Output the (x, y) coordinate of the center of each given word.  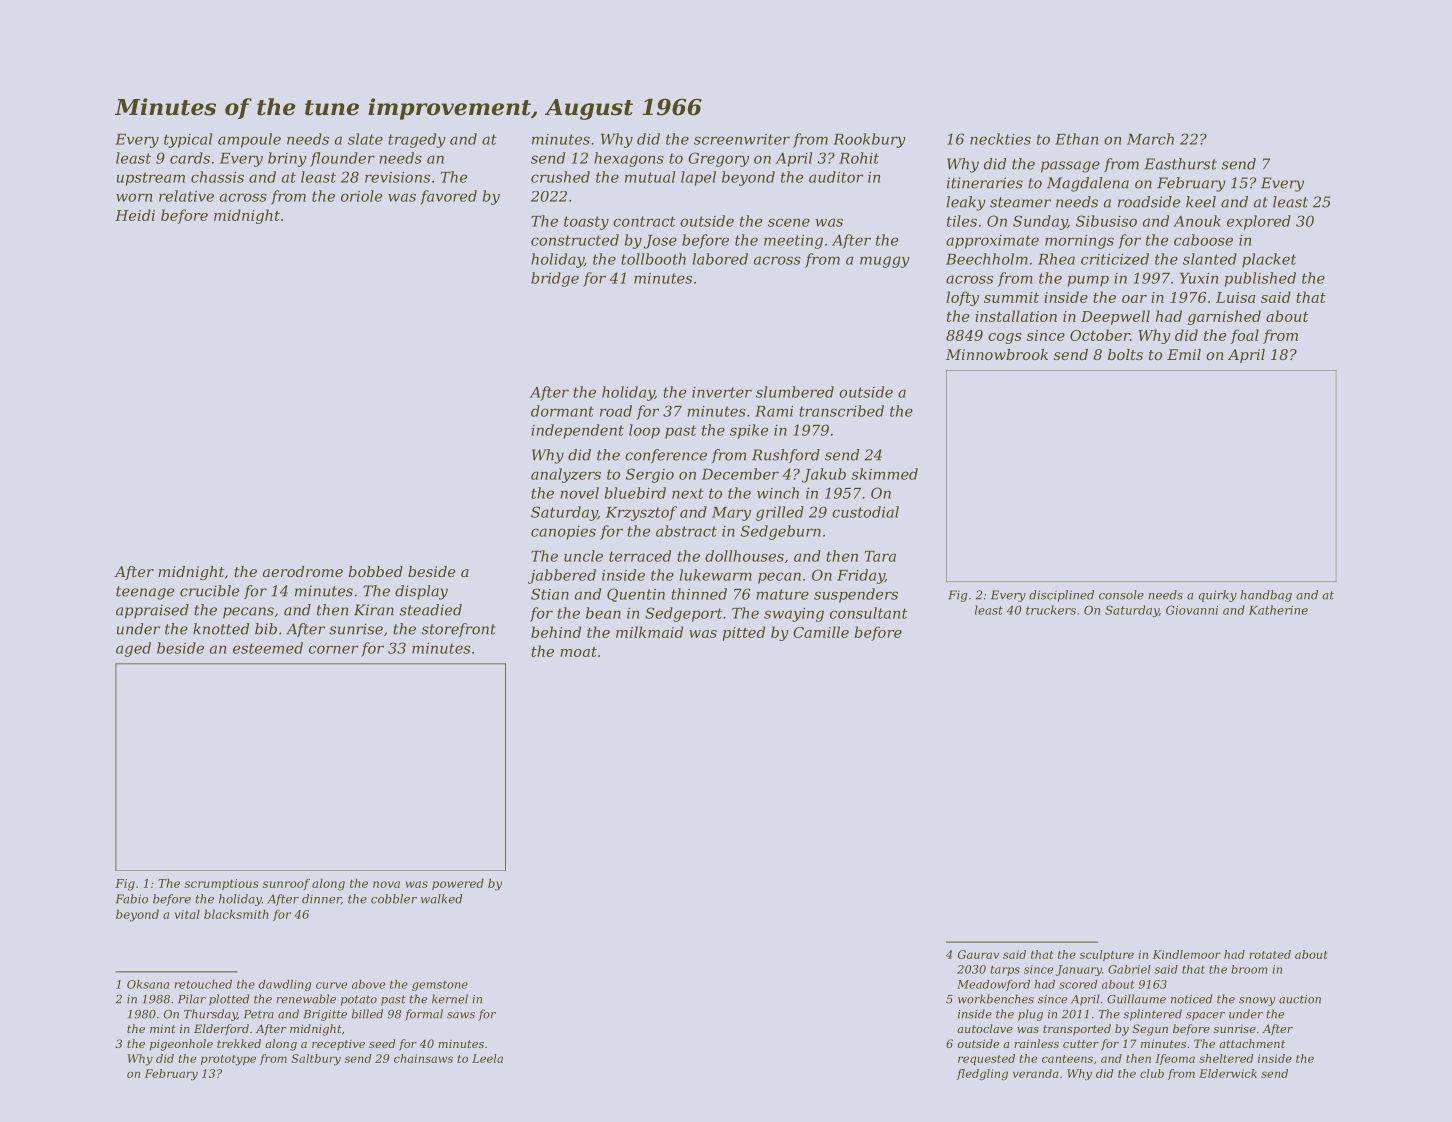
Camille (821, 632)
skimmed (885, 474)
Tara (880, 556)
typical (188, 140)
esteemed (268, 648)
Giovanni (1192, 610)
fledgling (982, 1075)
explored (1259, 222)
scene (789, 222)
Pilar (192, 999)
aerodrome (303, 571)
